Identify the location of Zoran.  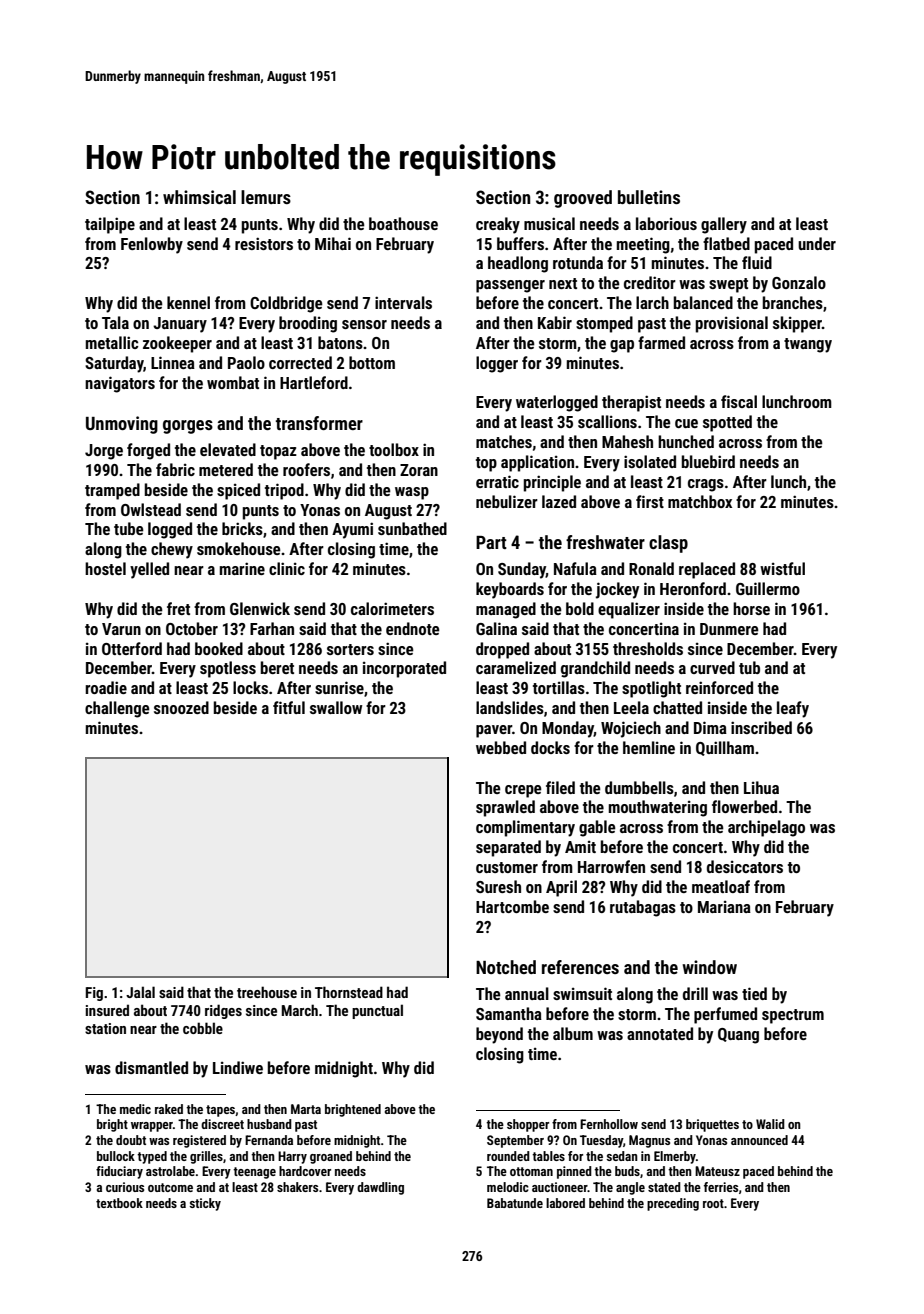
(419, 470).
